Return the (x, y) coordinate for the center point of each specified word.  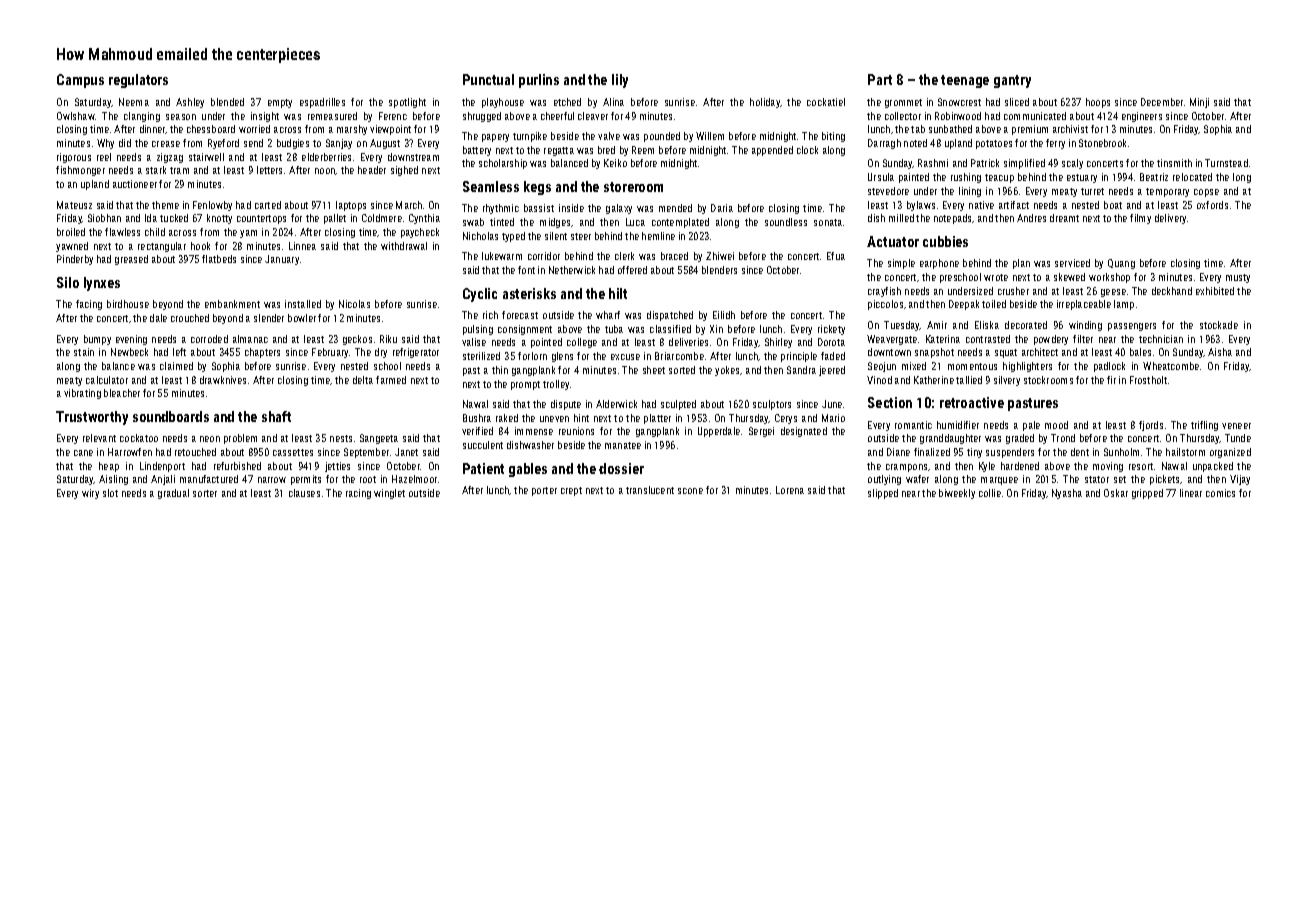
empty (280, 103)
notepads (953, 219)
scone (690, 491)
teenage (965, 81)
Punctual (488, 79)
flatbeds (219, 259)
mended (675, 208)
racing (358, 494)
